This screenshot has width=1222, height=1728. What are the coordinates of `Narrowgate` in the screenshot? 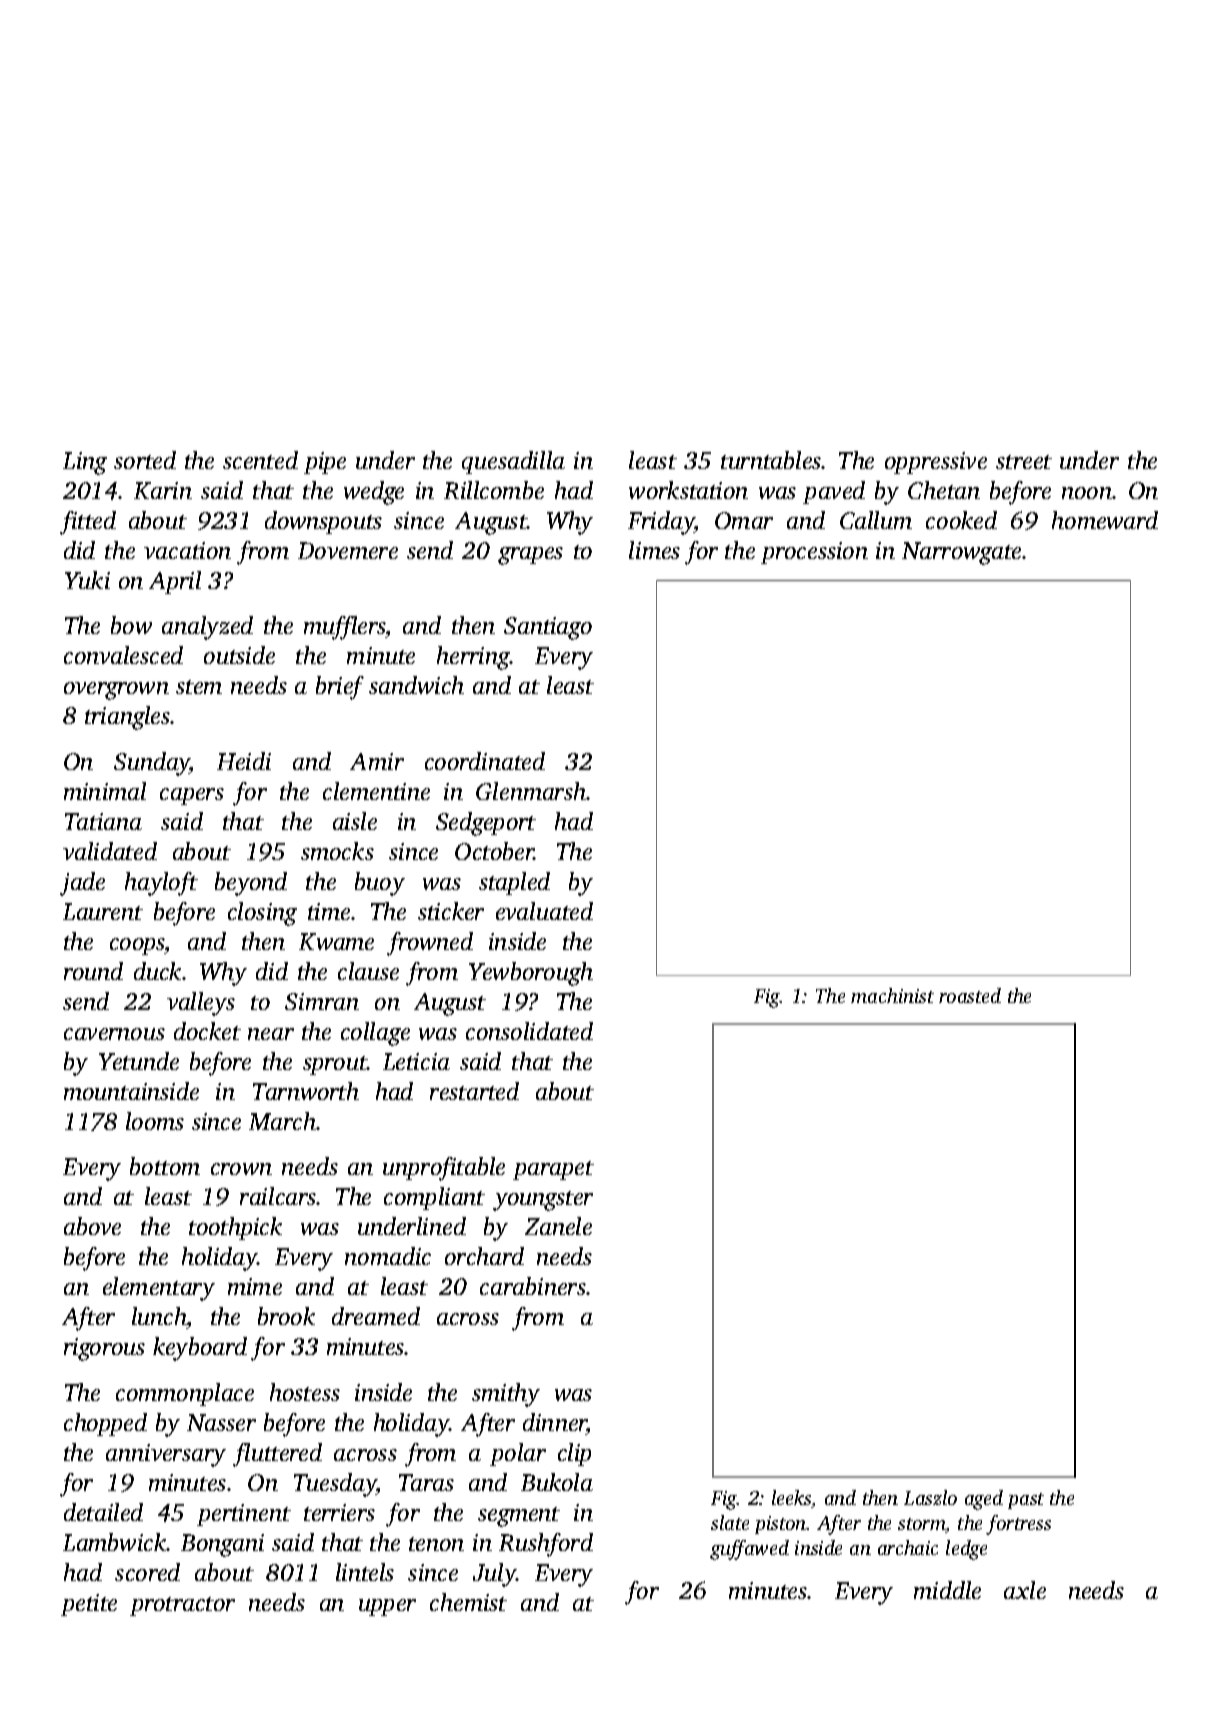 It's located at (961, 553).
